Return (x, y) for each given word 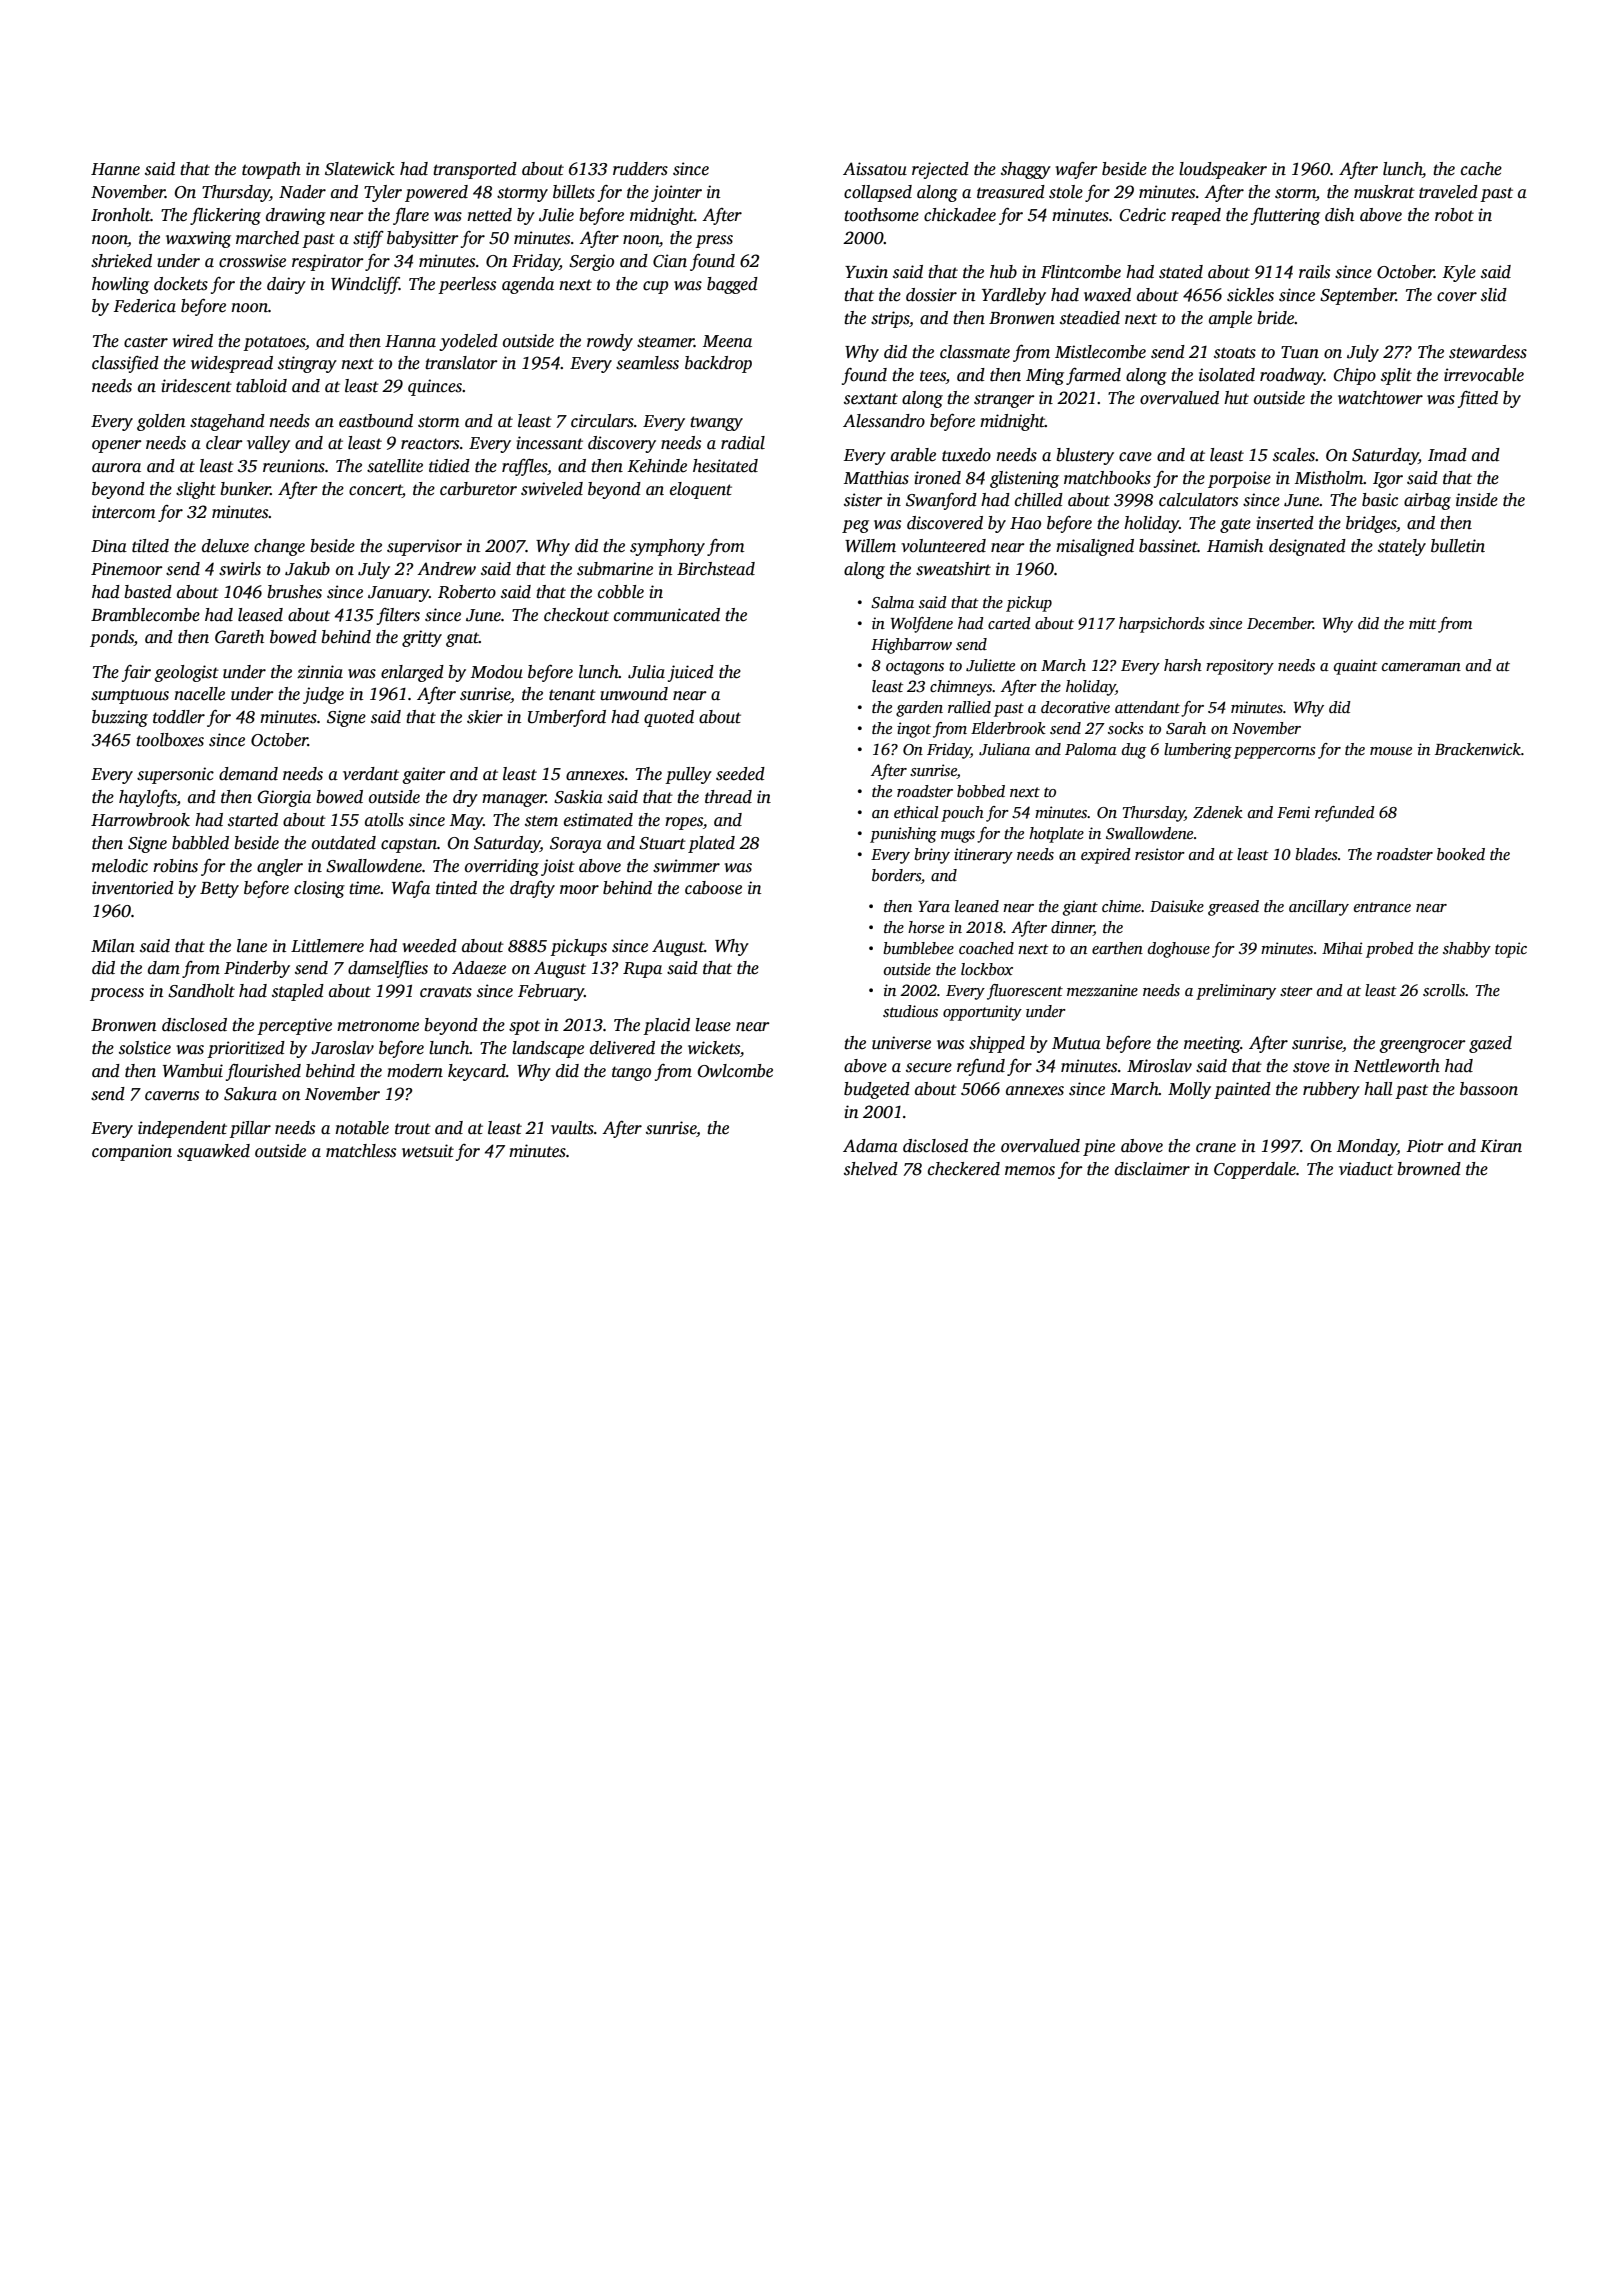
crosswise (252, 261)
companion (132, 1152)
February (551, 992)
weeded (429, 946)
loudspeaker (1223, 170)
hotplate (1056, 835)
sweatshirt (953, 569)
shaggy (1026, 170)
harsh (1183, 665)
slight (196, 490)
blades (1316, 854)
